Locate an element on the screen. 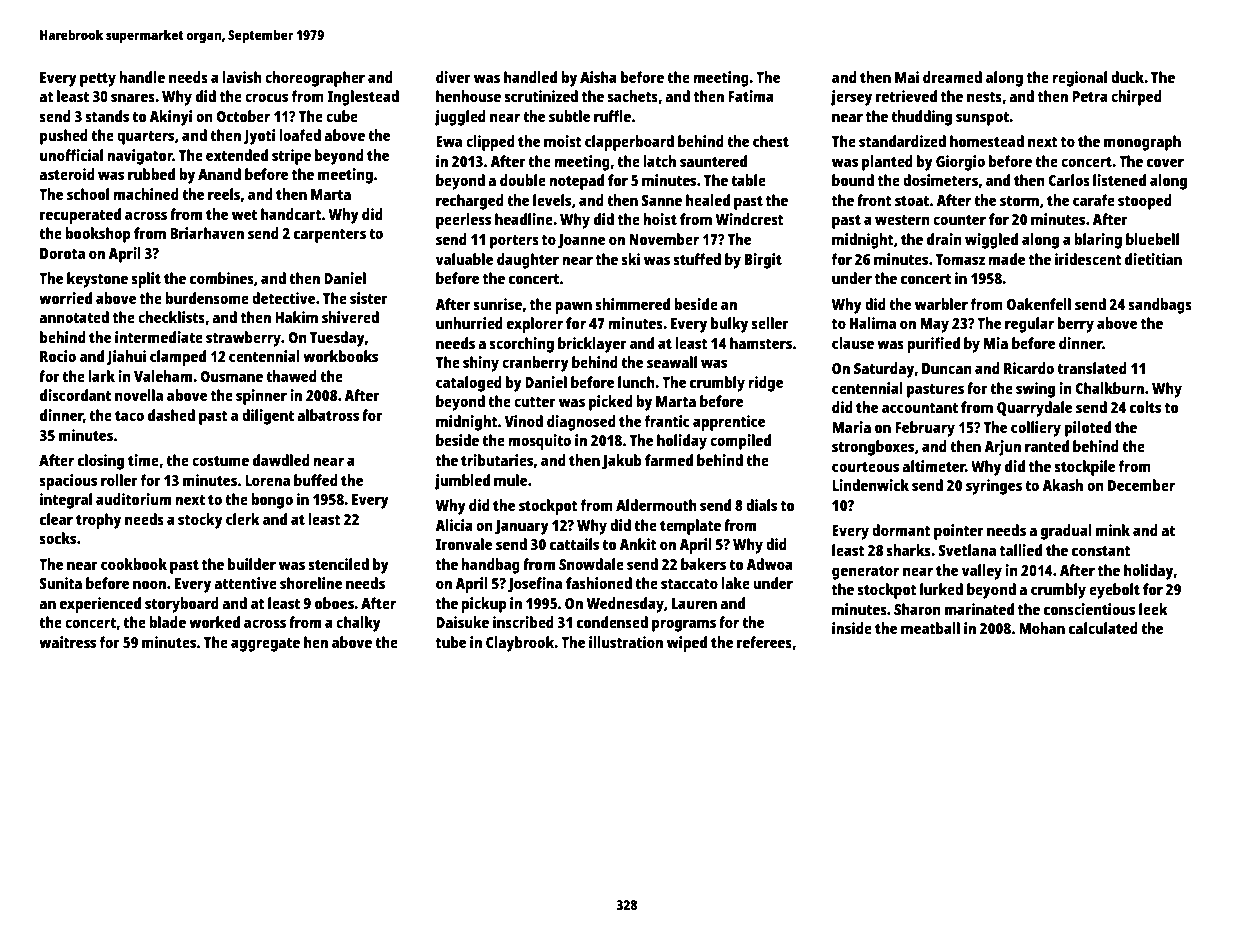 The height and width of the screenshot is (952, 1233). bluebell is located at coordinates (1152, 239).
